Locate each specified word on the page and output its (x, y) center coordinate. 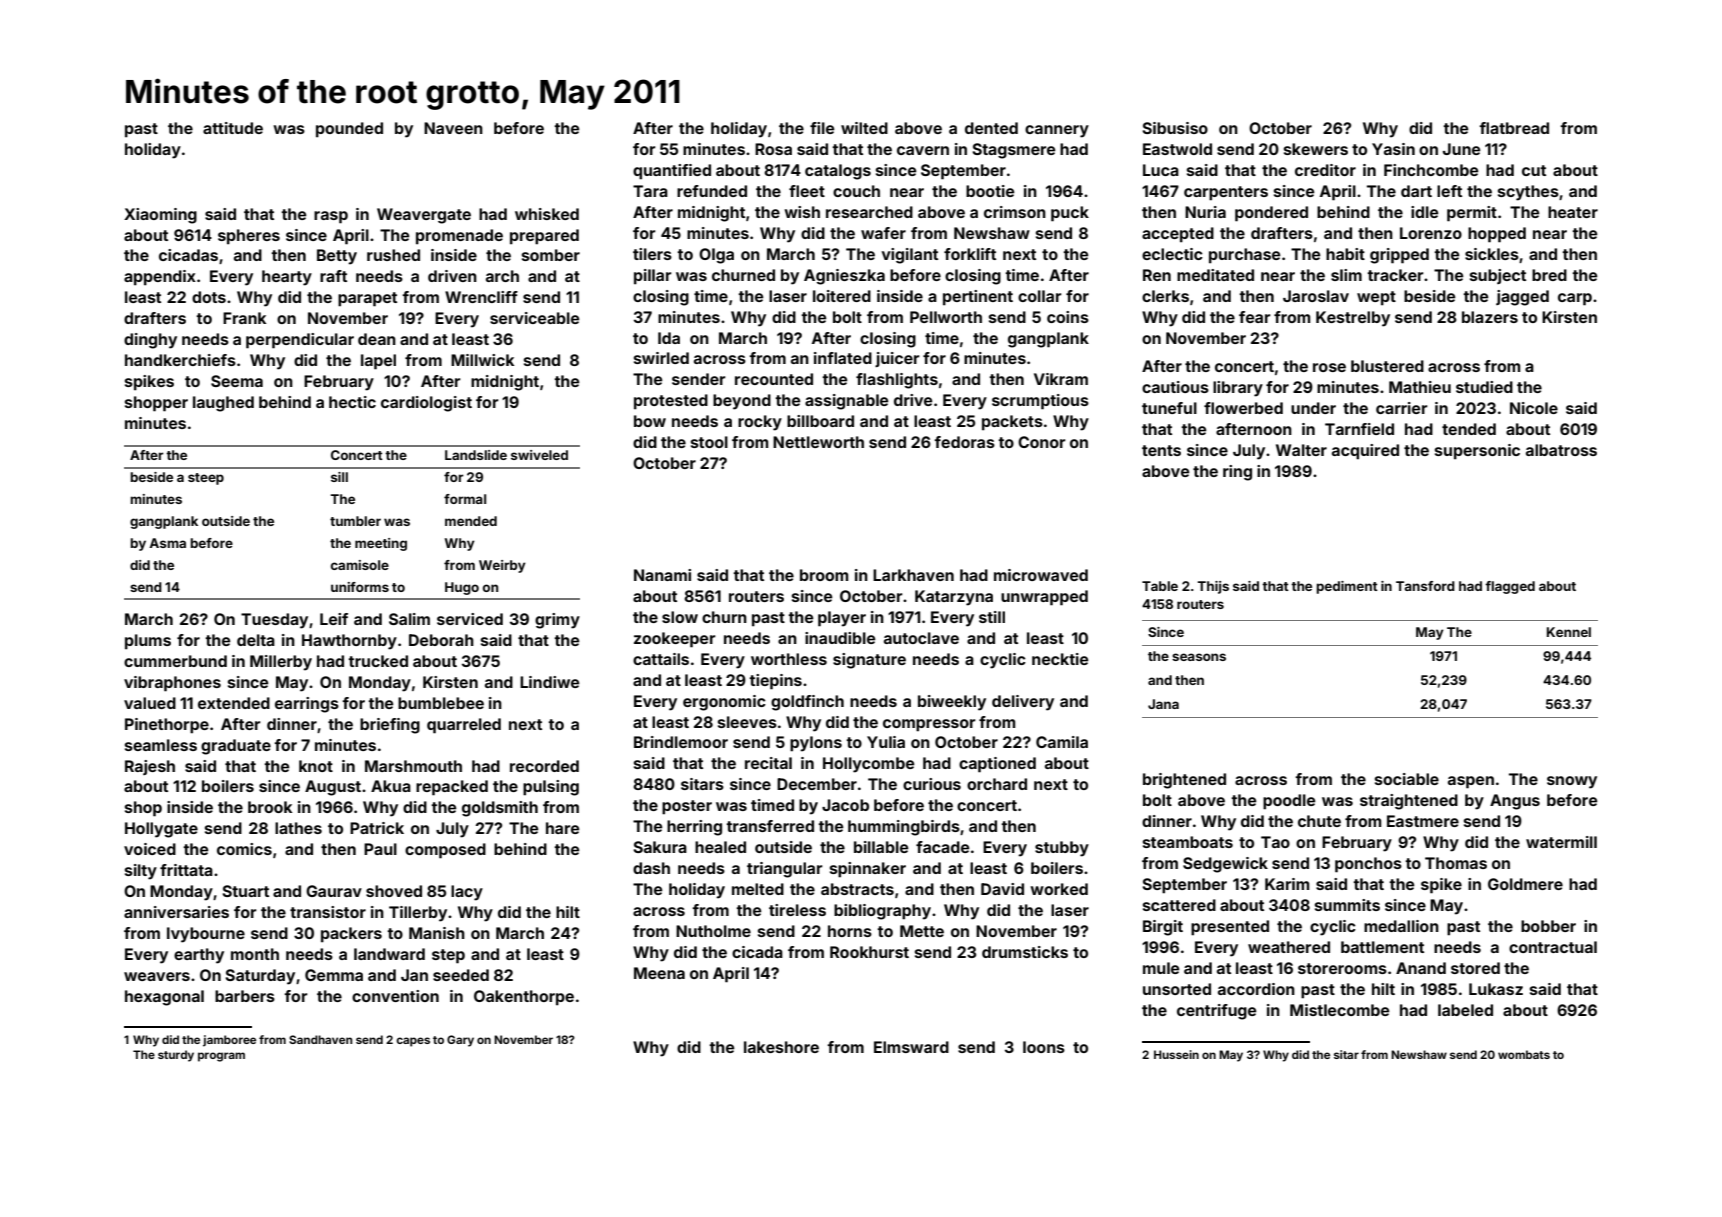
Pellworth (946, 317)
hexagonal (164, 998)
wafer (883, 233)
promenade (459, 237)
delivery (1023, 703)
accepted (1178, 235)
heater (1573, 212)
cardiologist (426, 404)
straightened (1409, 802)
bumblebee (441, 703)
